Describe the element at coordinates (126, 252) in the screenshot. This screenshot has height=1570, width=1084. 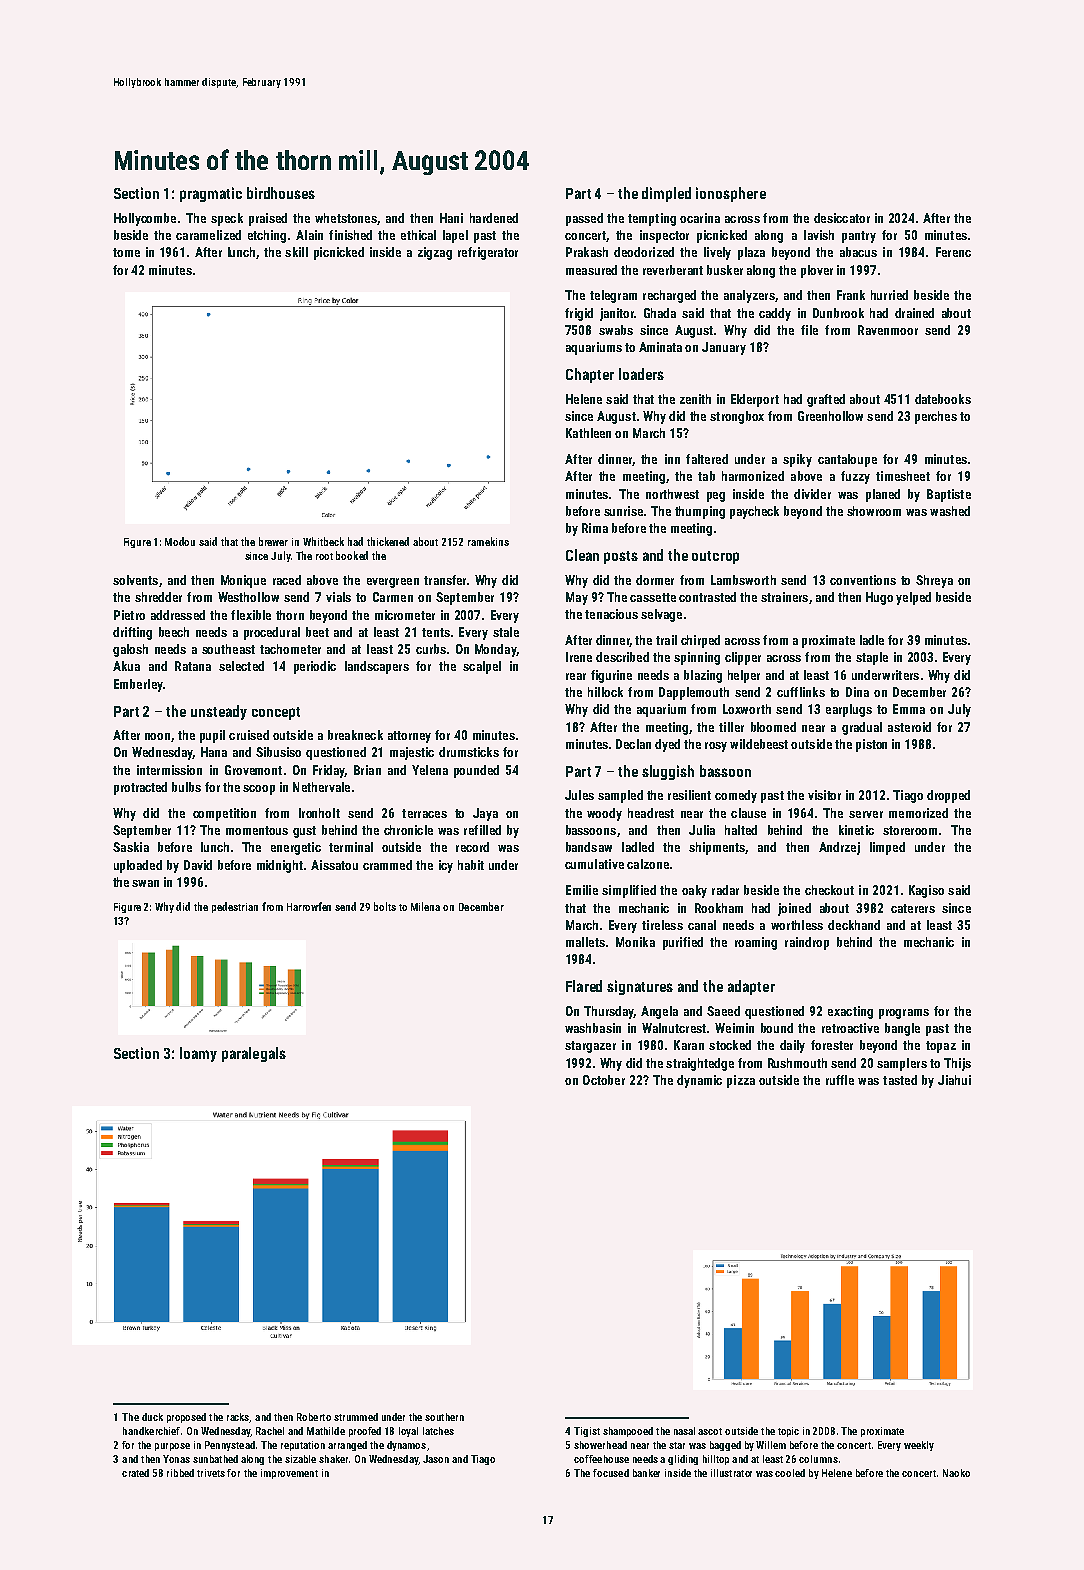
I see `tome` at that location.
